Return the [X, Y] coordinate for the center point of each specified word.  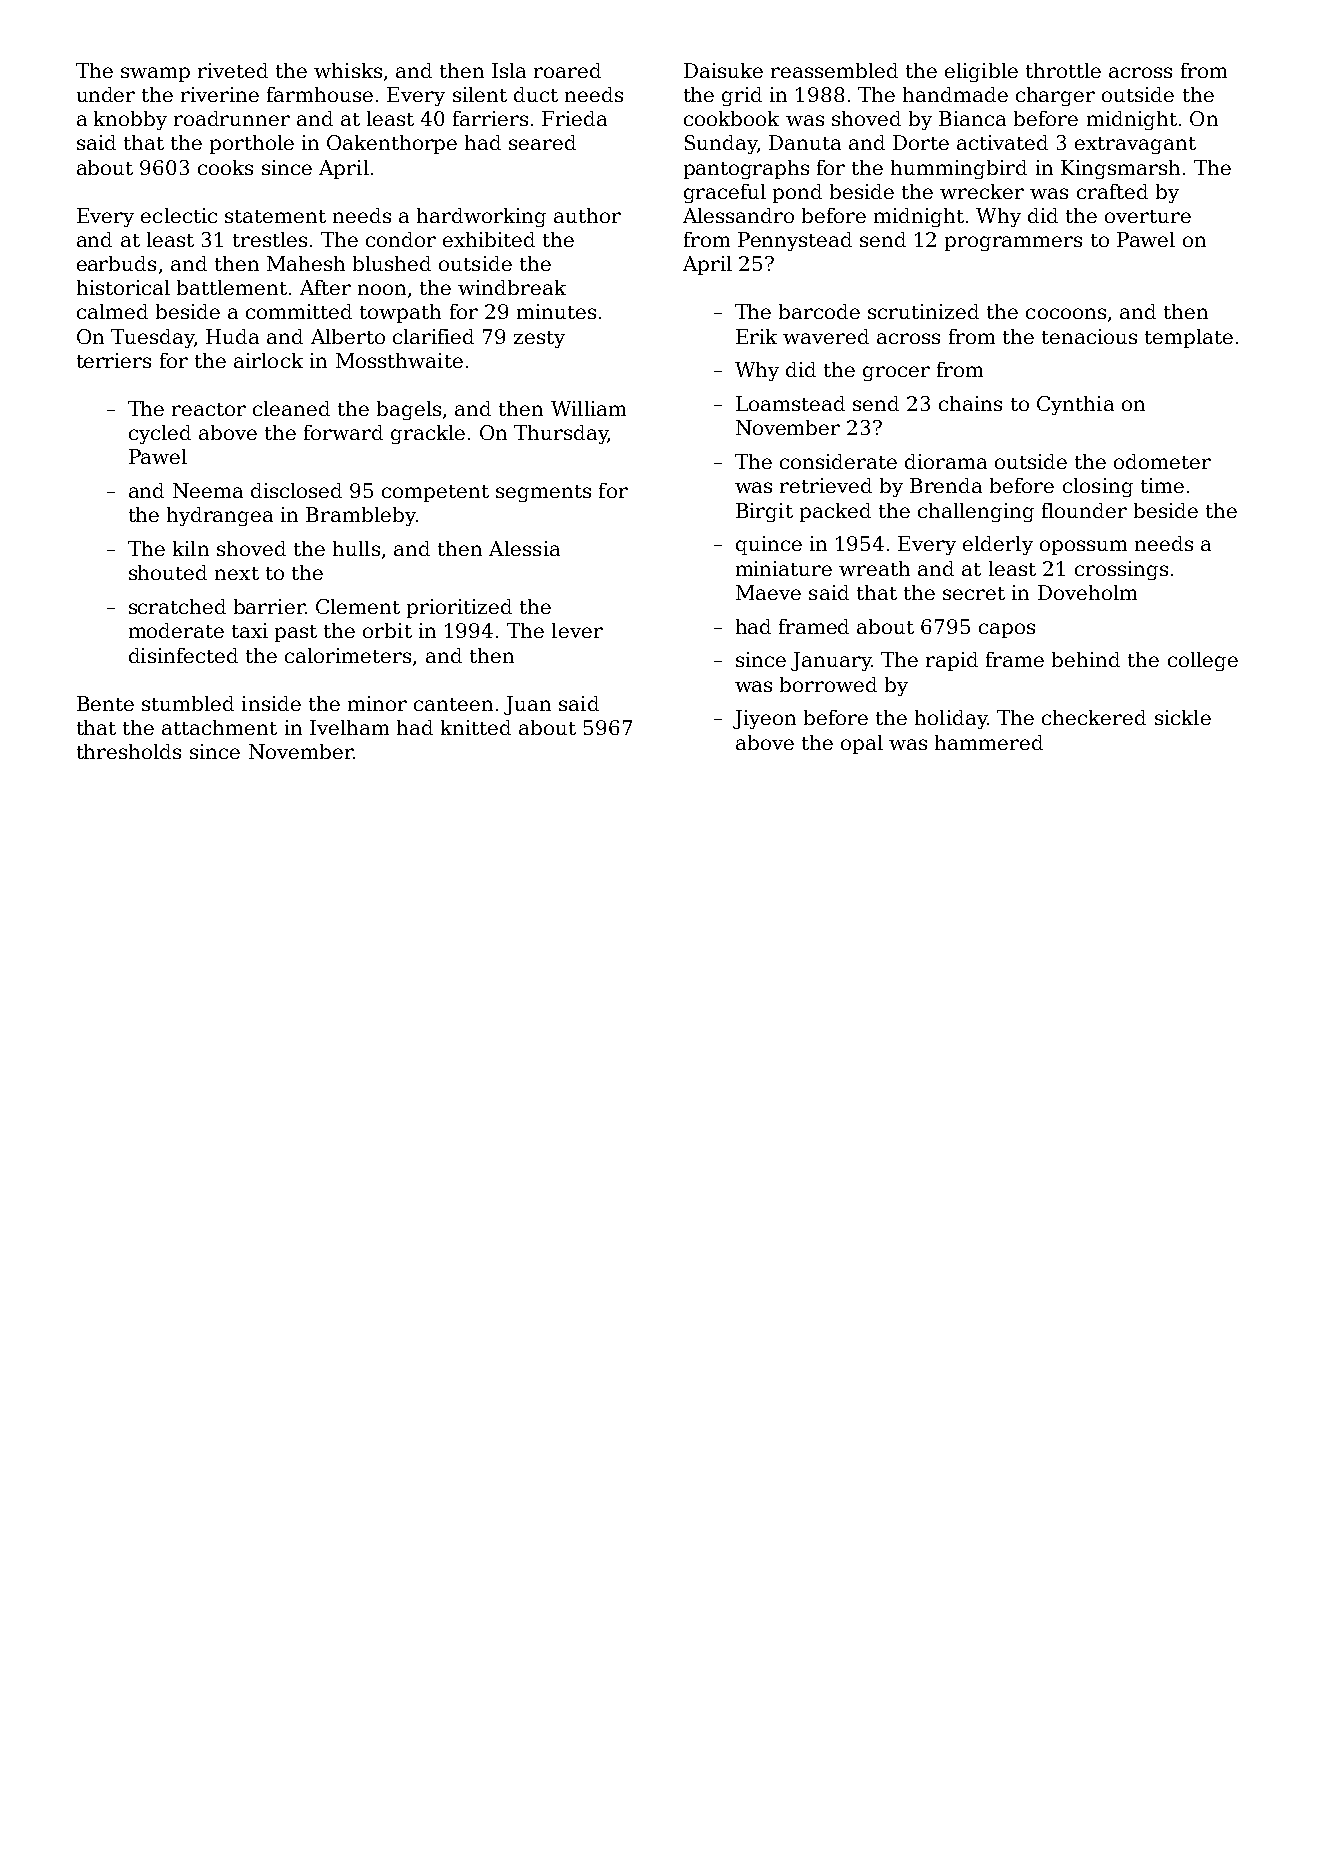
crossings [1121, 570]
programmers [1013, 243]
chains [970, 403]
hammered [989, 742]
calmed [112, 311]
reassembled [834, 70]
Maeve [768, 592]
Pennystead [795, 241]
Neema [208, 490]
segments [543, 493]
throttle [1063, 70]
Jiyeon [764, 719]
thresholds [129, 751]
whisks [348, 70]
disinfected [183, 655]
